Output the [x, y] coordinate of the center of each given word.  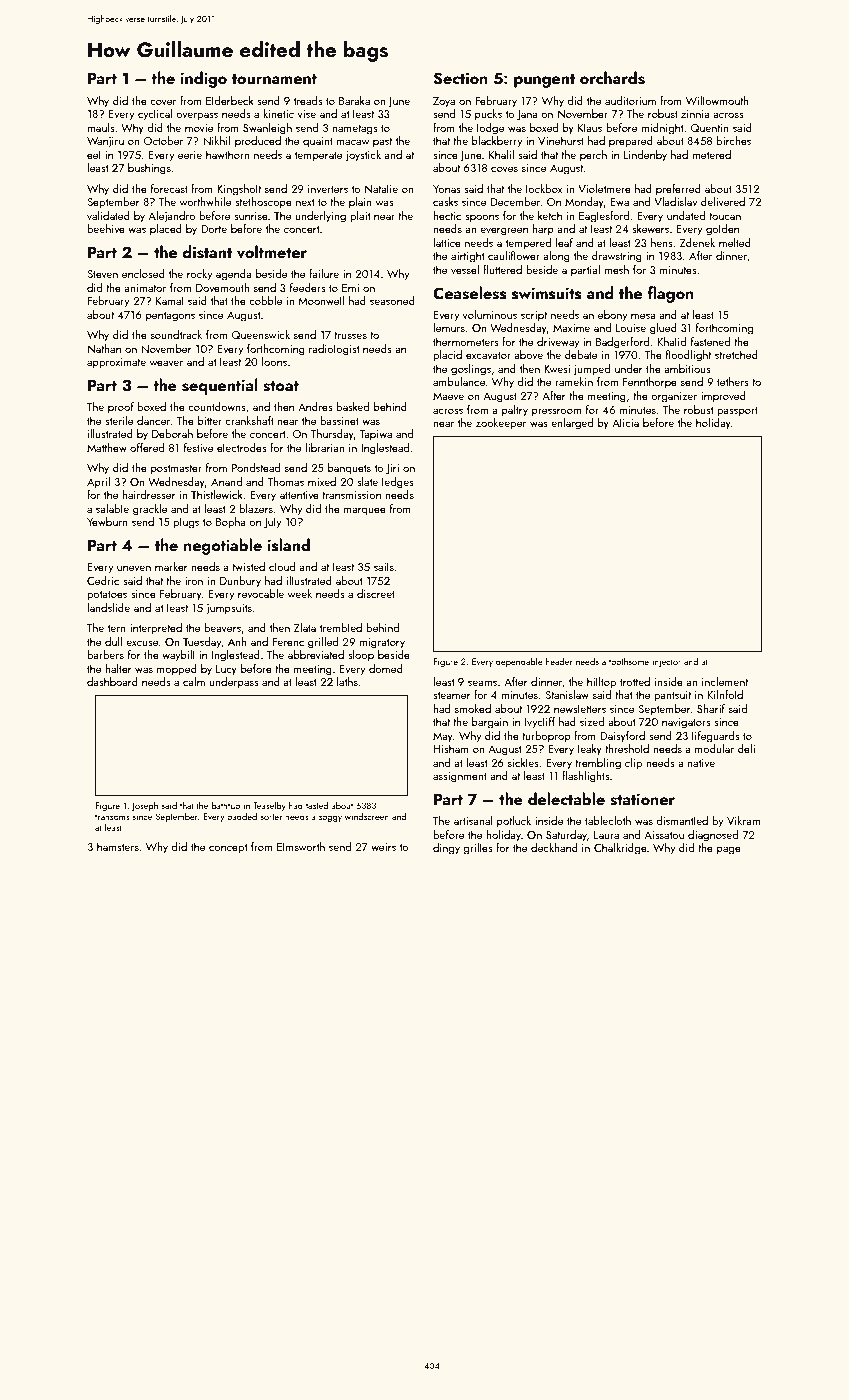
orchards [612, 78]
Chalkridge [620, 849]
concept [228, 849]
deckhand [554, 847]
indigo [204, 79]
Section [460, 78]
